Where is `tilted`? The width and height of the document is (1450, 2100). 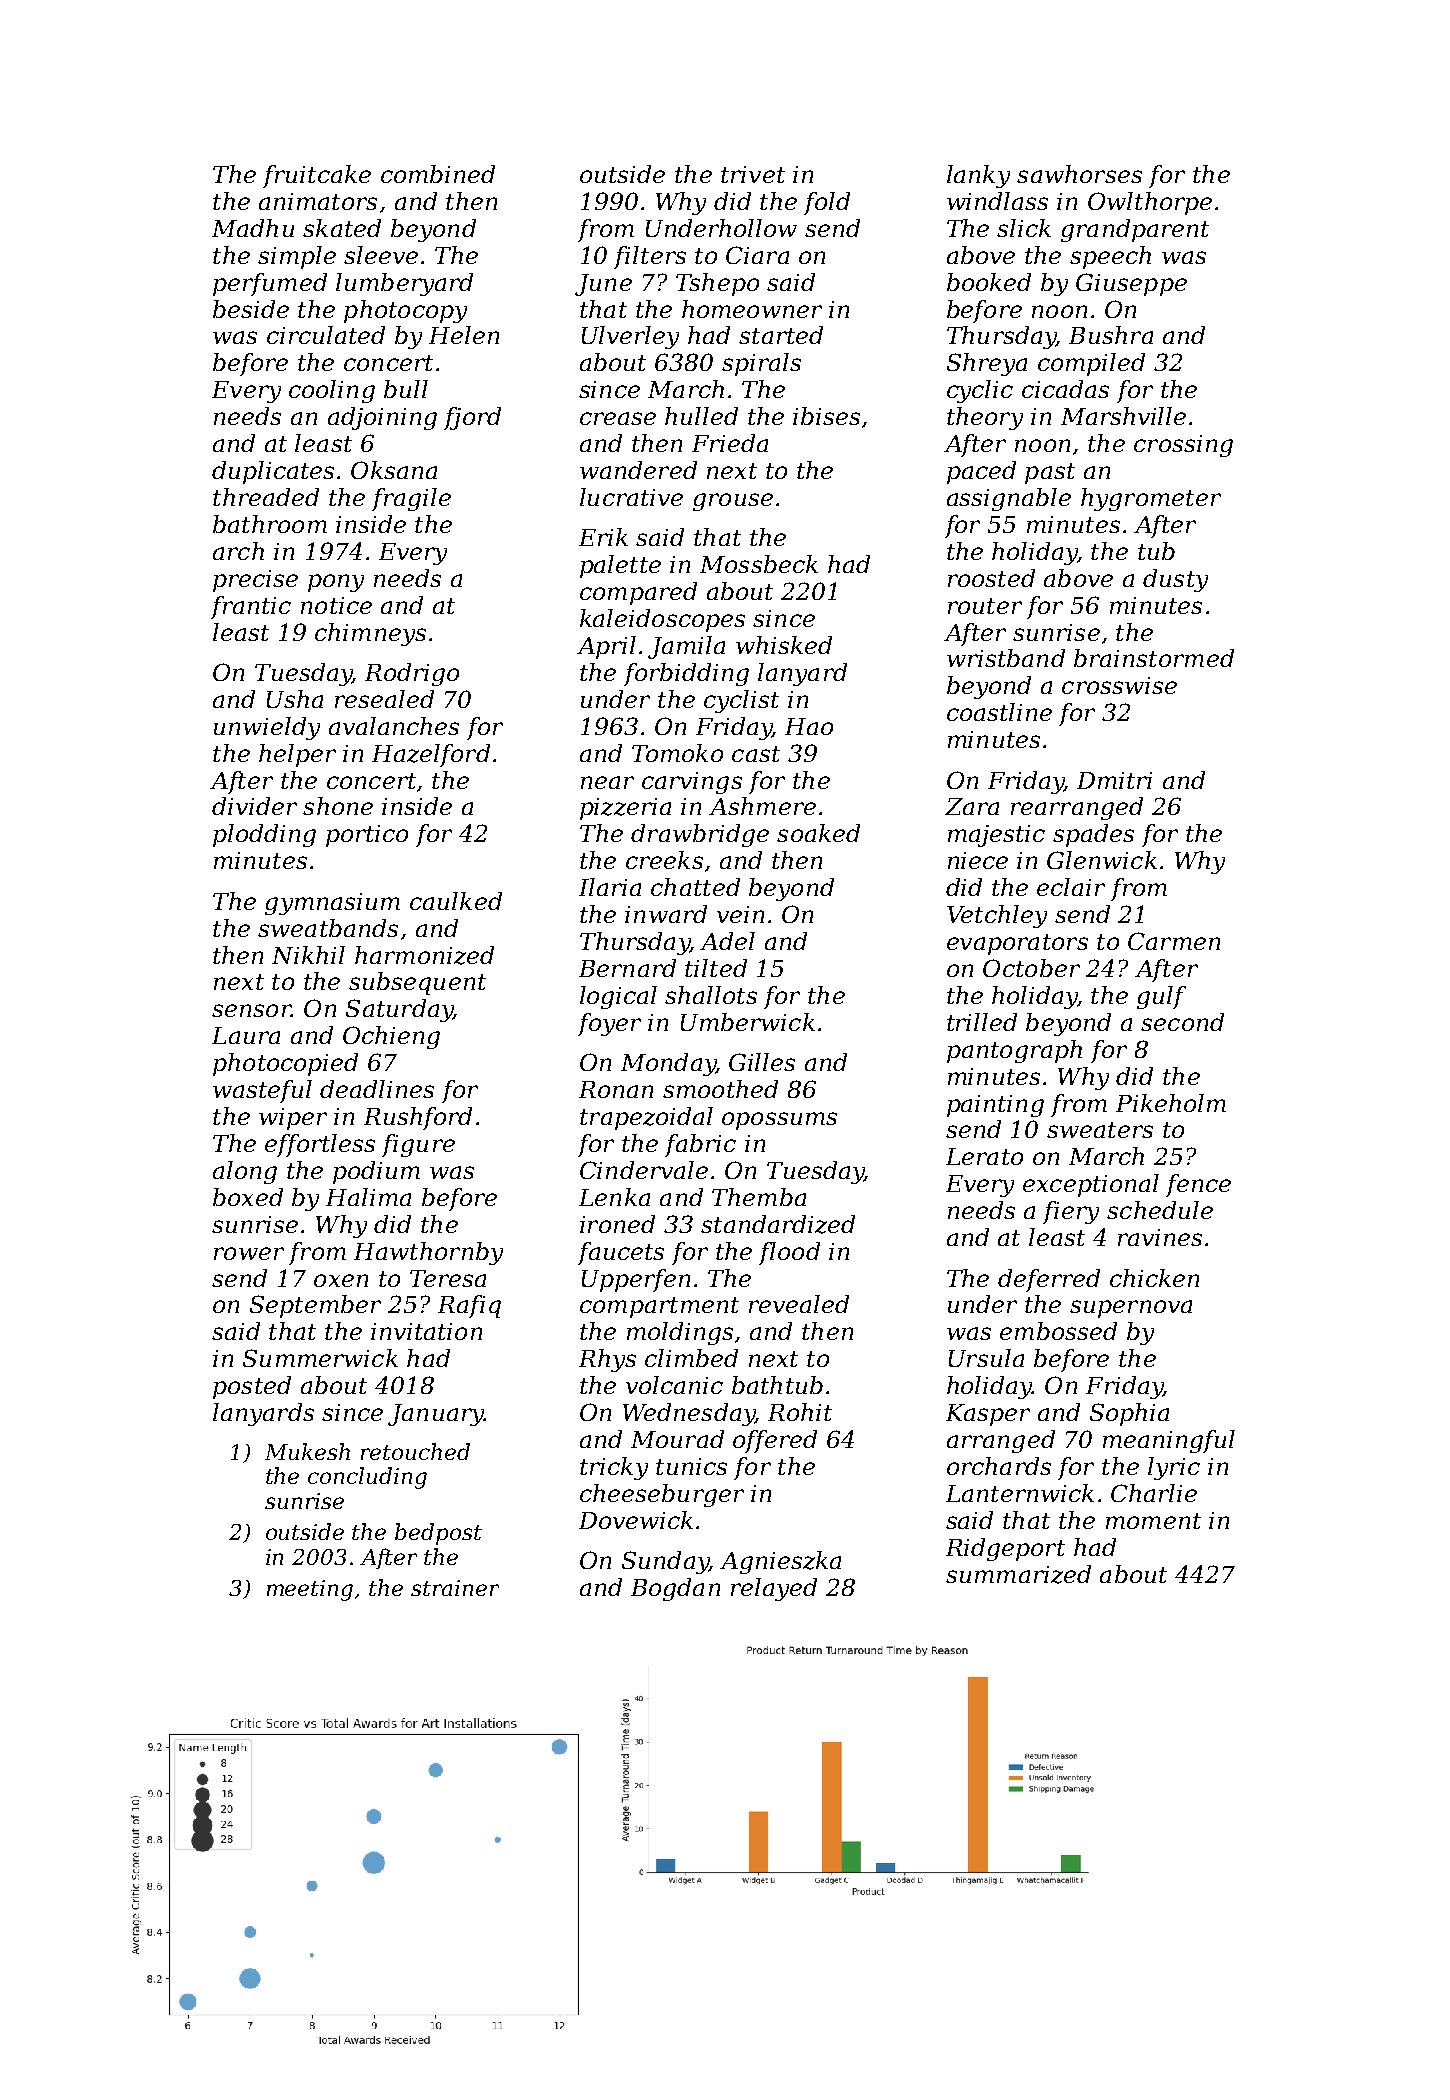
tilted is located at coordinates (716, 968).
